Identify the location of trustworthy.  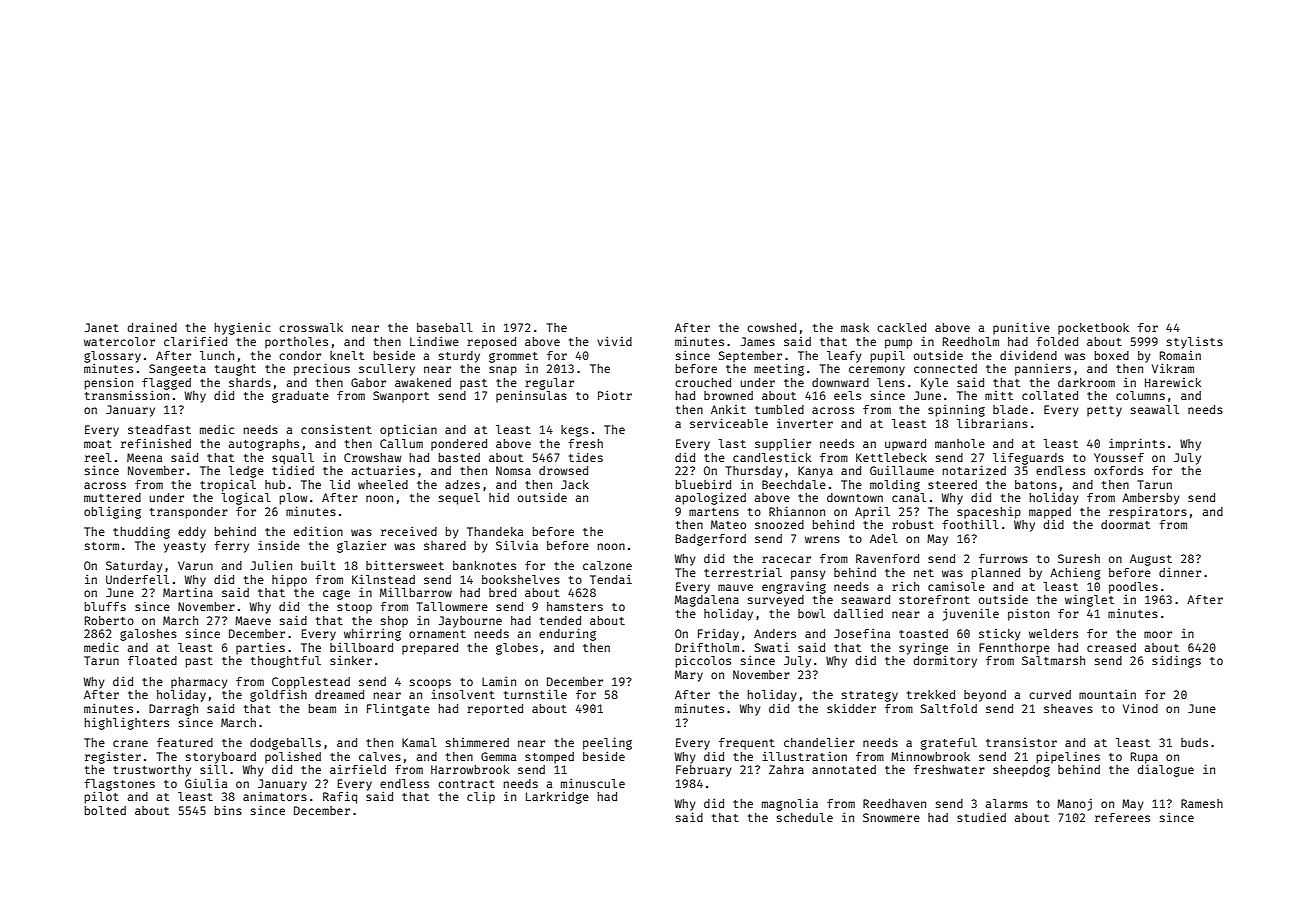
(152, 771).
